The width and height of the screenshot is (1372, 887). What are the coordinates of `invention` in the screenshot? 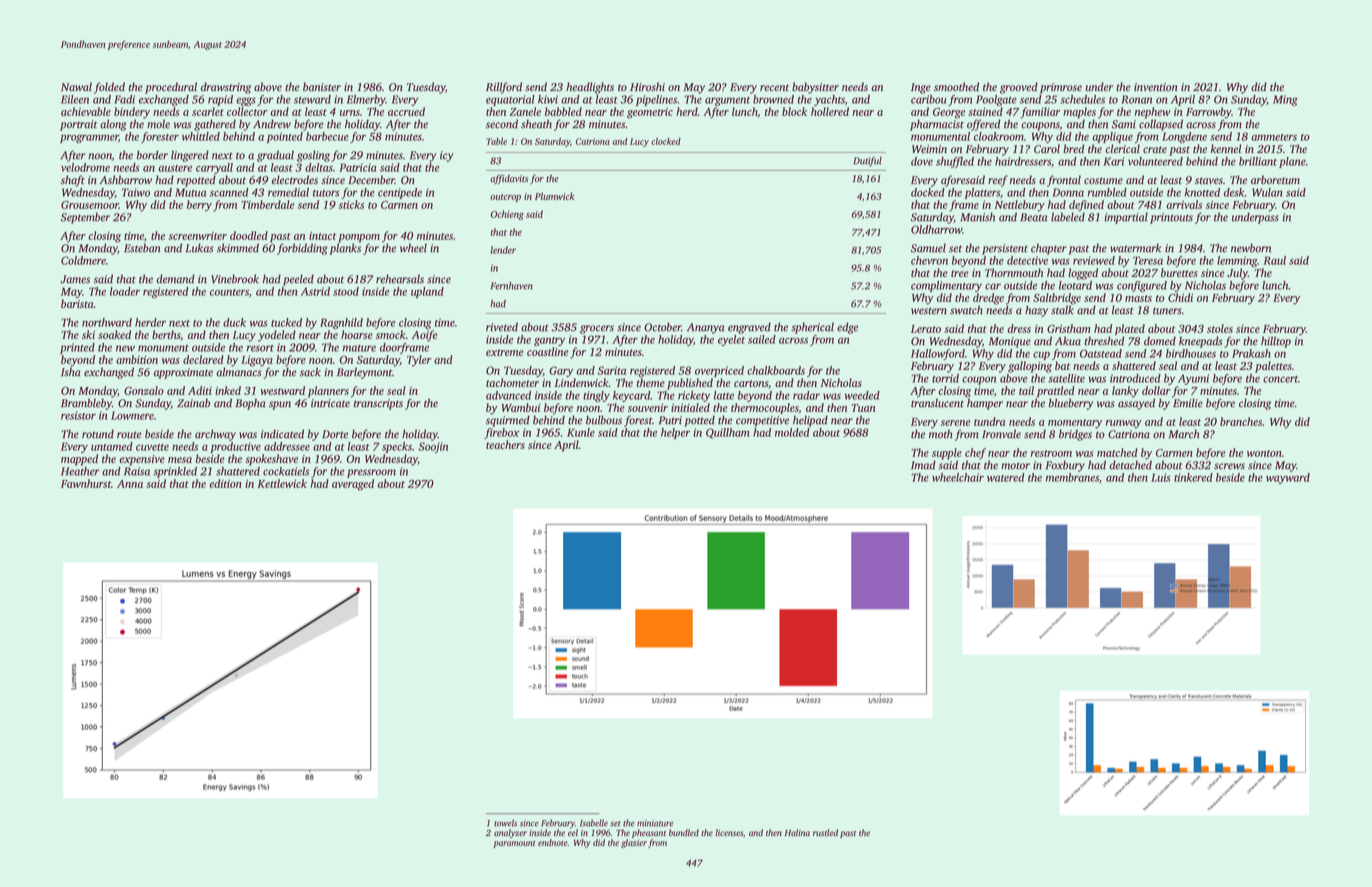 It's located at (1155, 87).
